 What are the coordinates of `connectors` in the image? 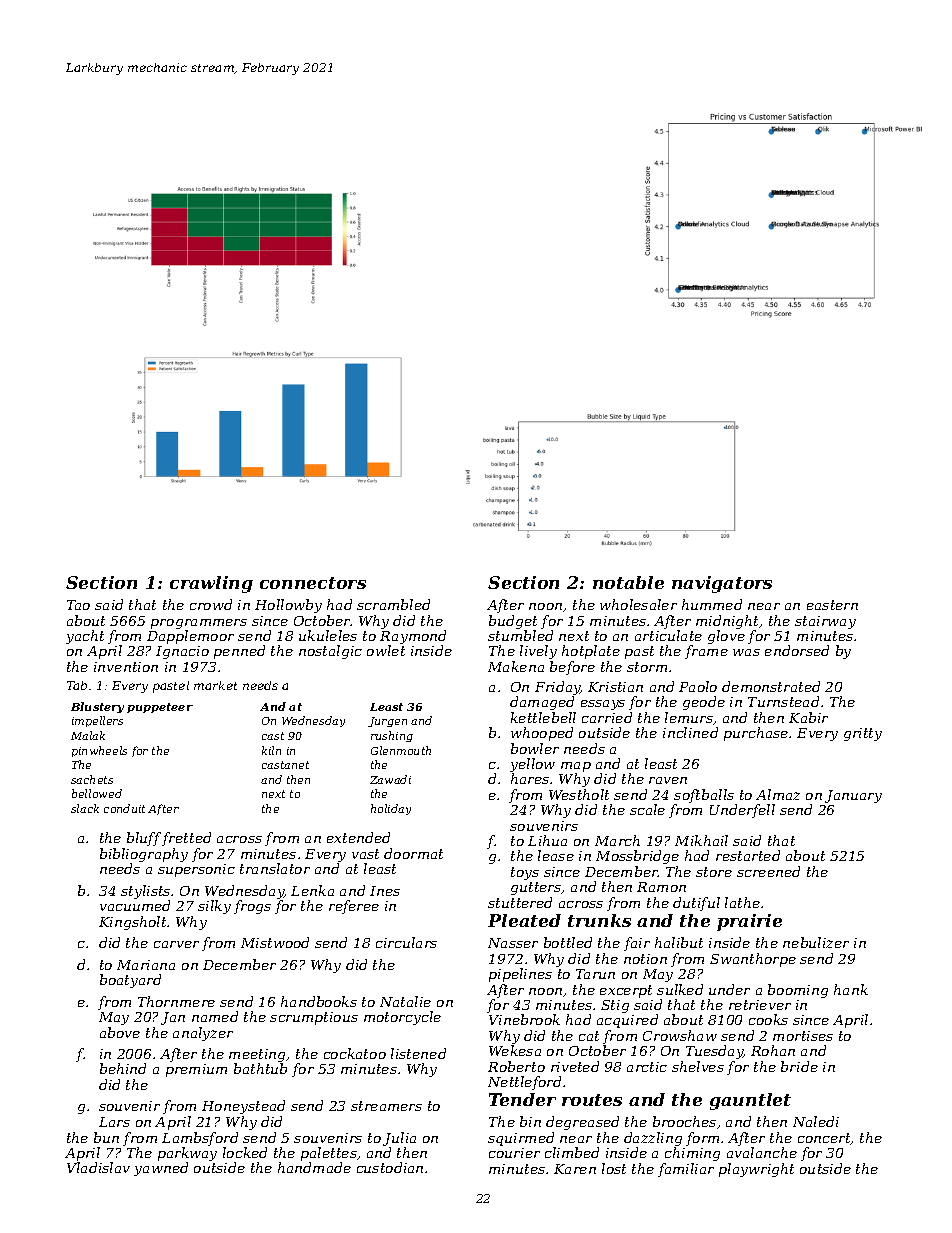 It's located at (313, 583).
